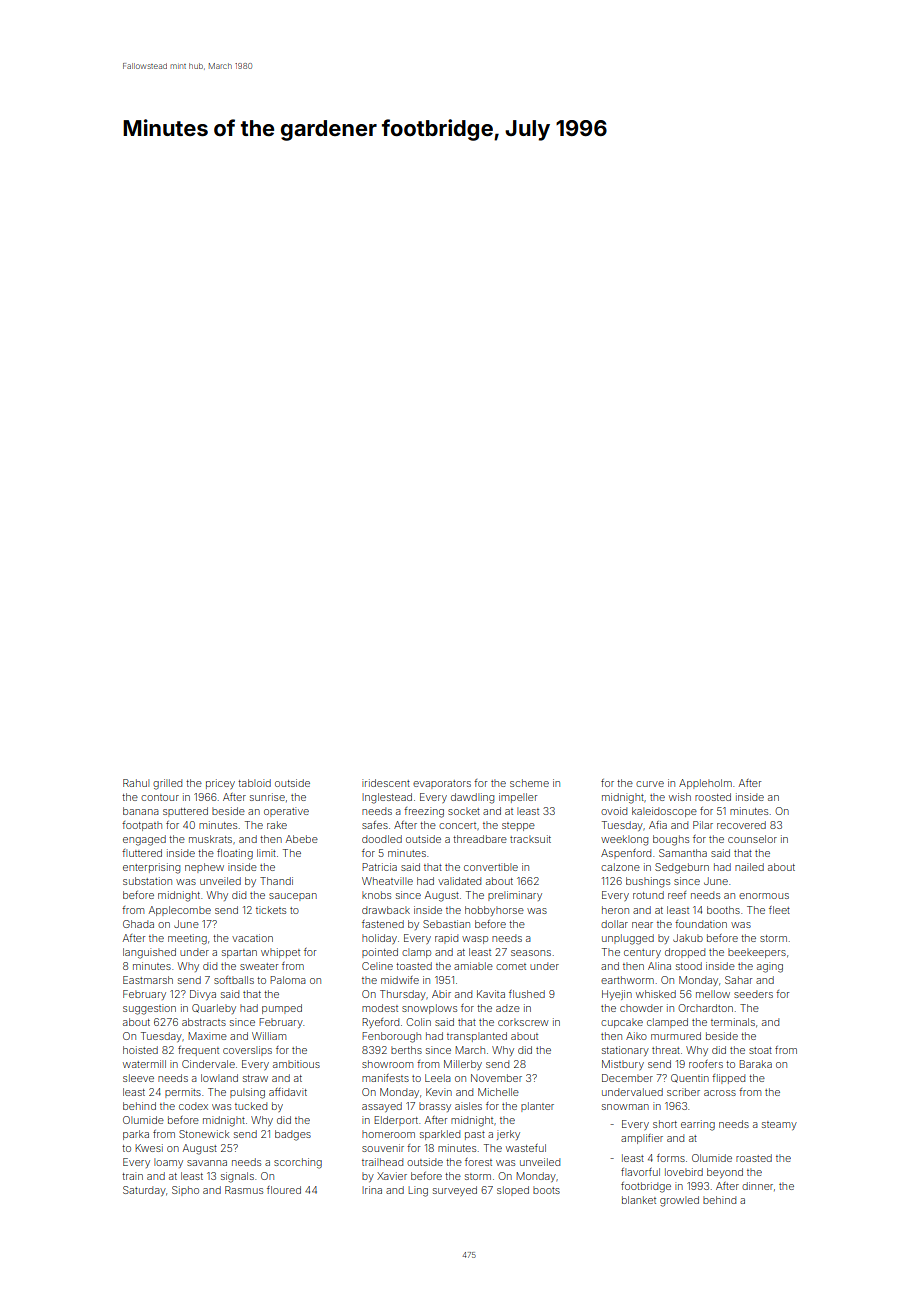 This image has height=1308, width=924. What do you see at coordinates (705, 784) in the image?
I see `Appleholm` at bounding box center [705, 784].
